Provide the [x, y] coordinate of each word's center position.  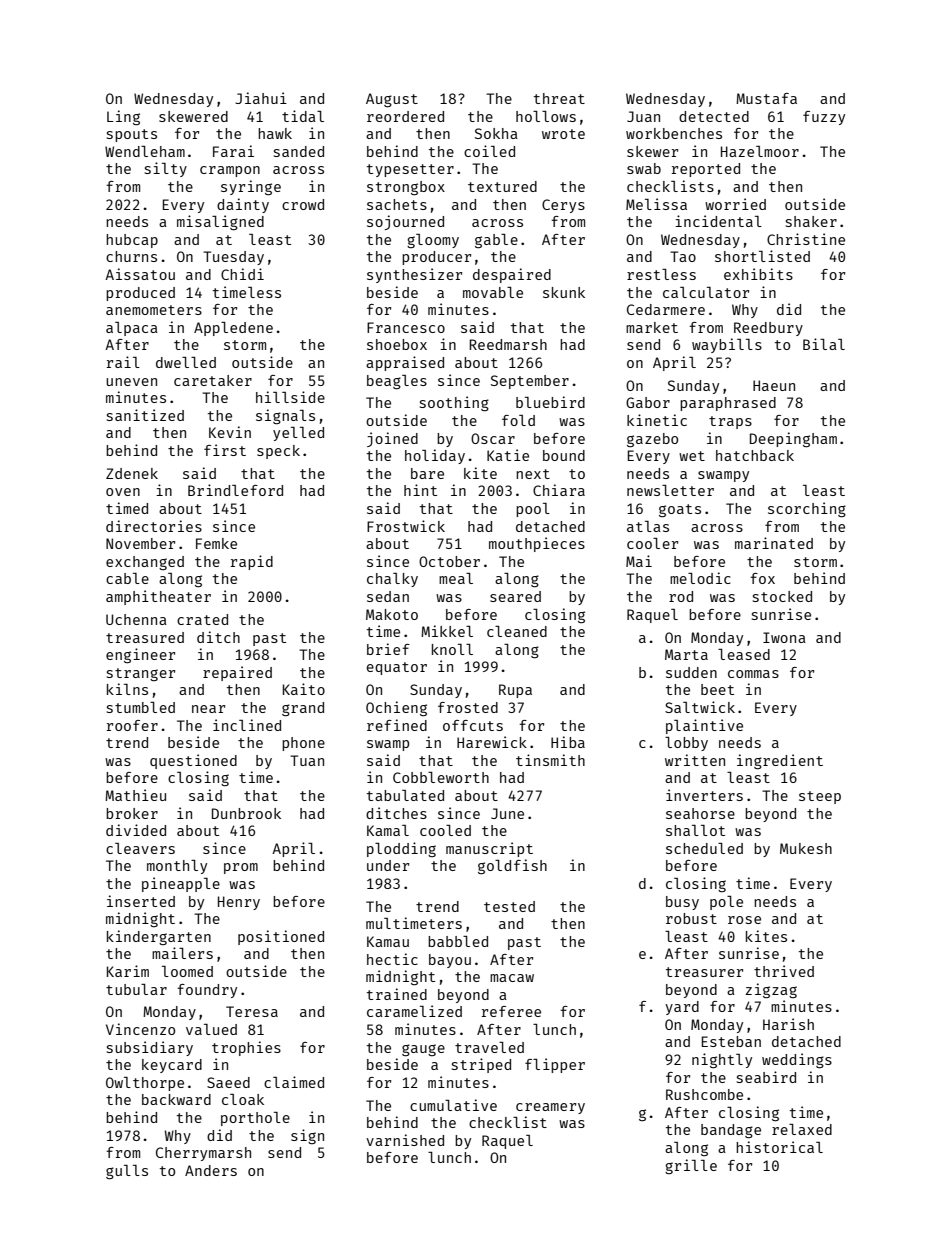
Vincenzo [140, 1029]
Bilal [824, 344]
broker [132, 813]
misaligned [220, 222]
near [208, 709]
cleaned [517, 631]
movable [493, 292]
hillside [290, 397]
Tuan [307, 760]
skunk [564, 292]
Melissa [656, 204]
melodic [700, 578]
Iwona [784, 637]
